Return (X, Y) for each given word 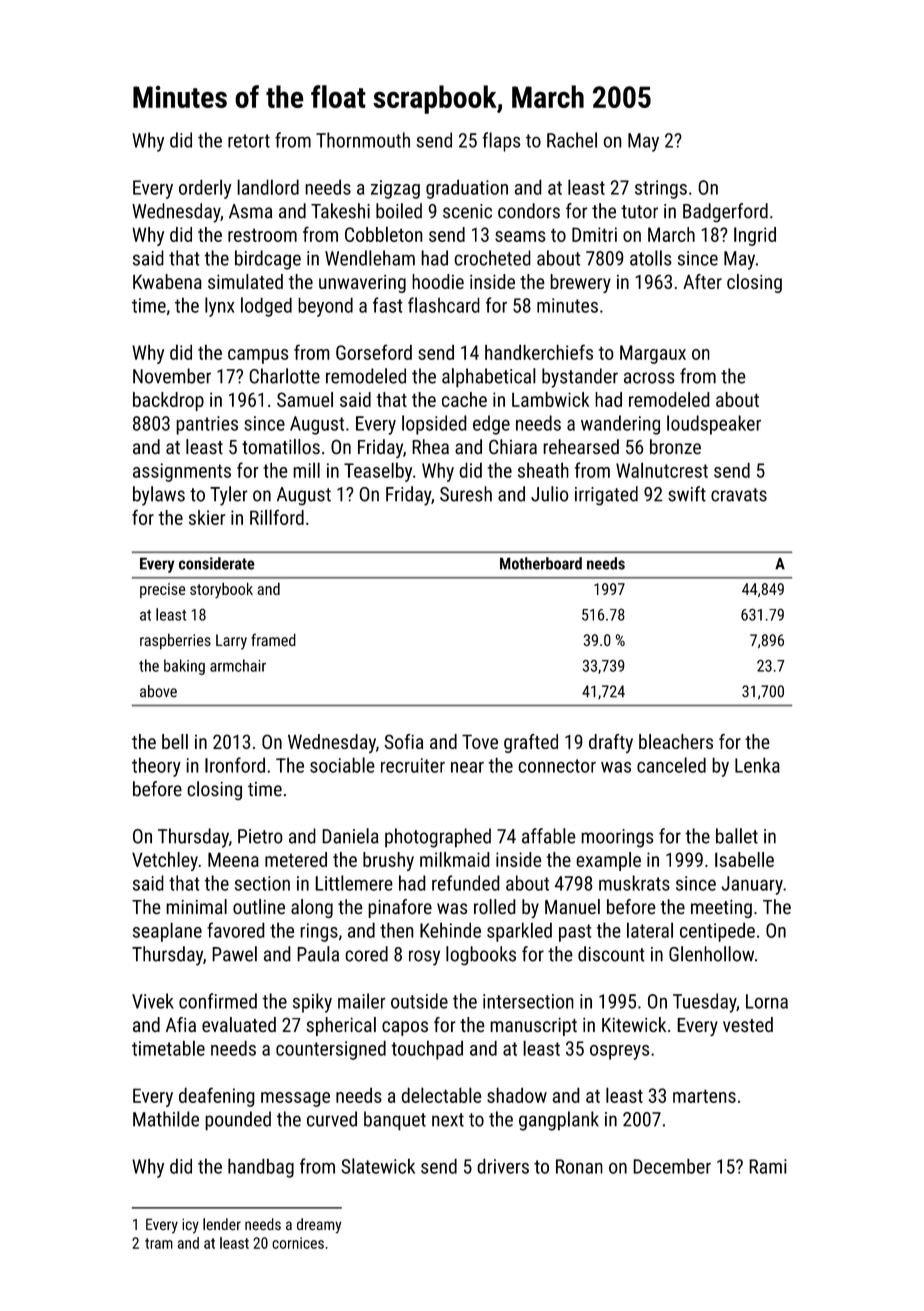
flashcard (444, 305)
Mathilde (166, 1119)
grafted (531, 743)
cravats (739, 495)
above (158, 691)
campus (258, 356)
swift (687, 494)
